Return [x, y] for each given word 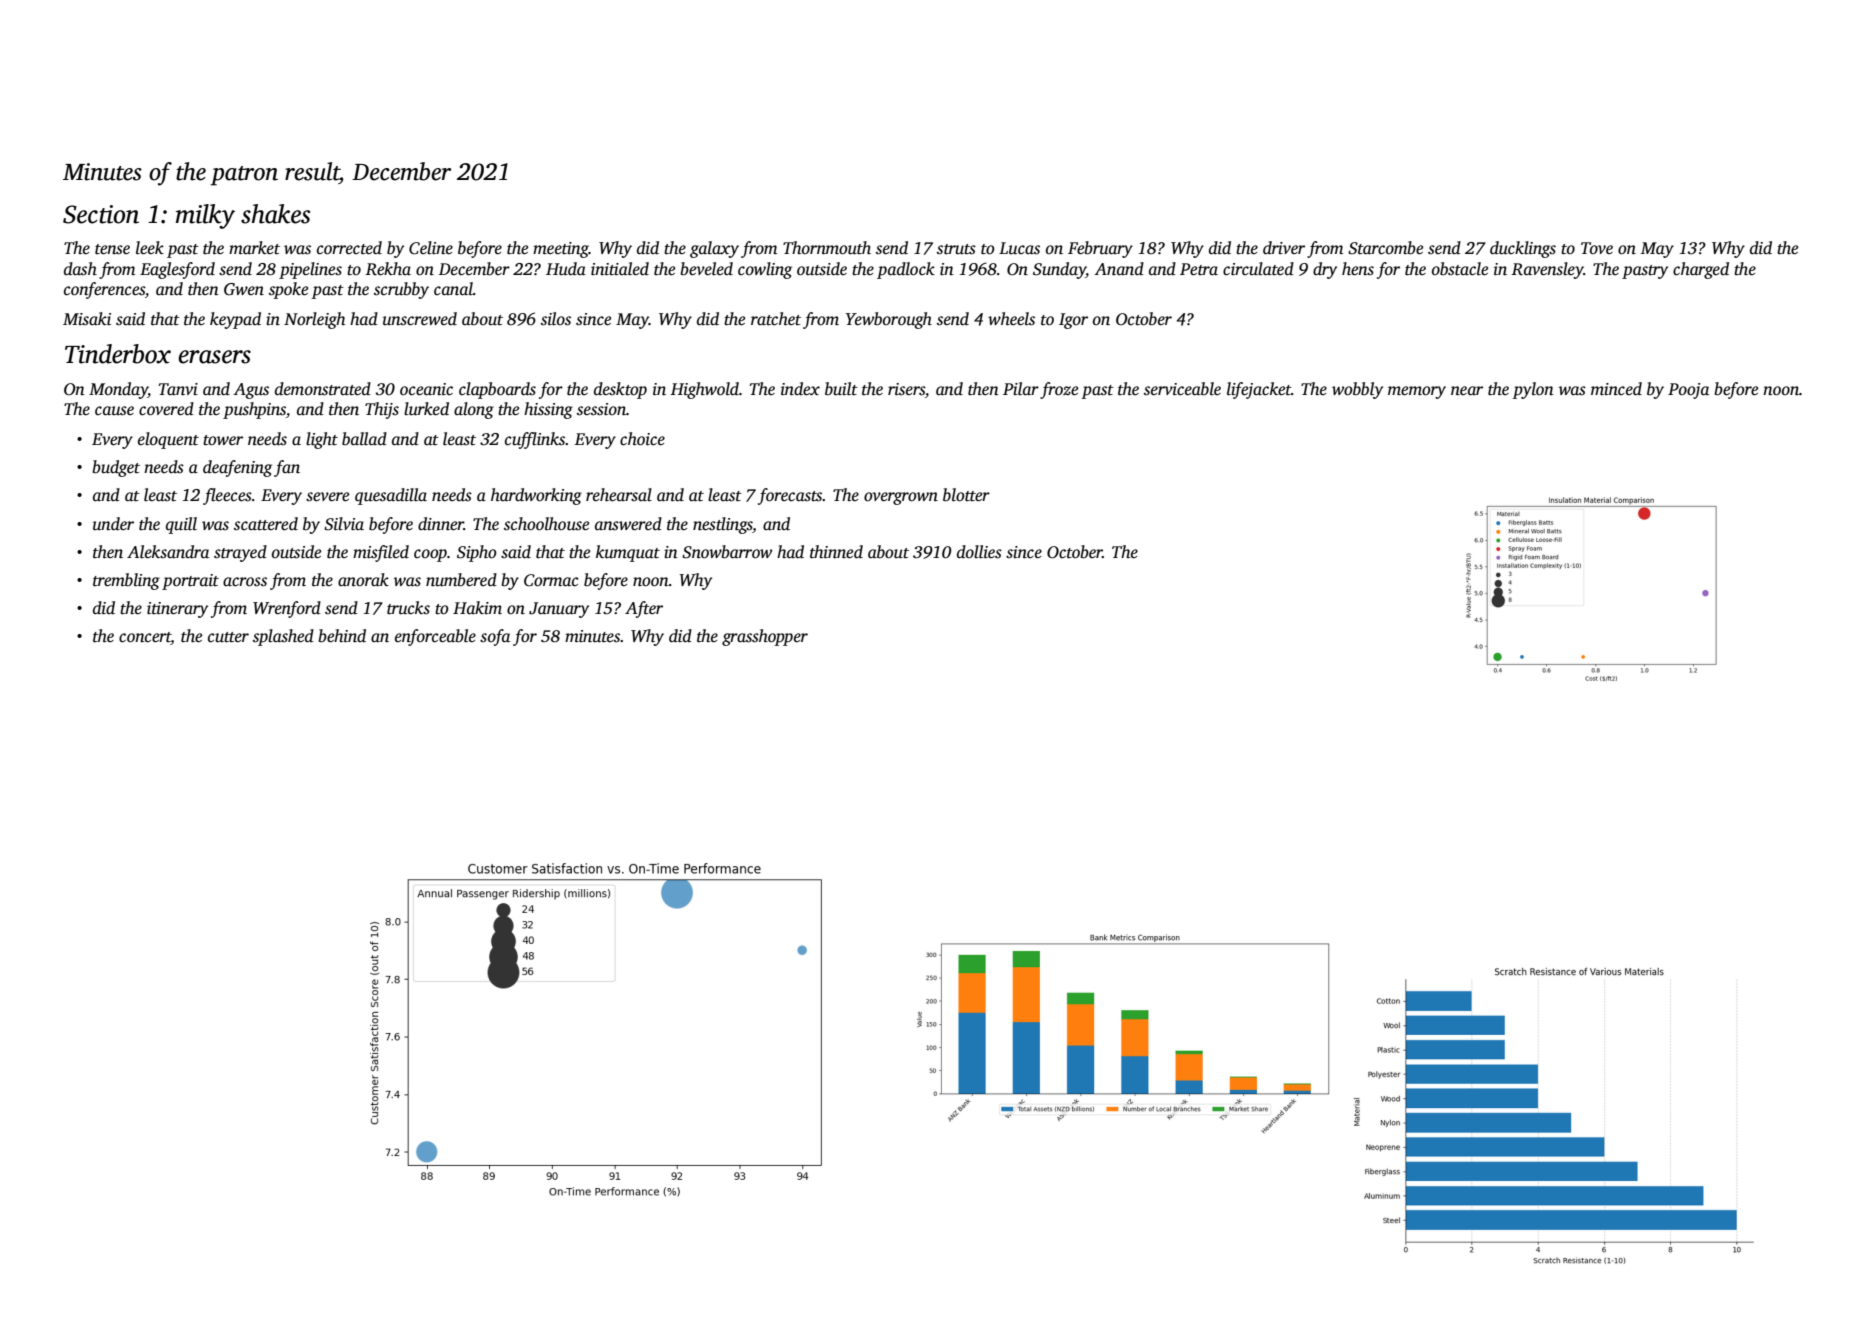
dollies [979, 552]
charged [1701, 270]
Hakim [477, 607]
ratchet [776, 319]
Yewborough [889, 320]
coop [430, 555]
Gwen [244, 289]
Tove [1597, 248]
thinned [836, 552]
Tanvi [178, 389]
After [644, 609]
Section [101, 214]
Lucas [1019, 248]
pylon [1533, 390]
